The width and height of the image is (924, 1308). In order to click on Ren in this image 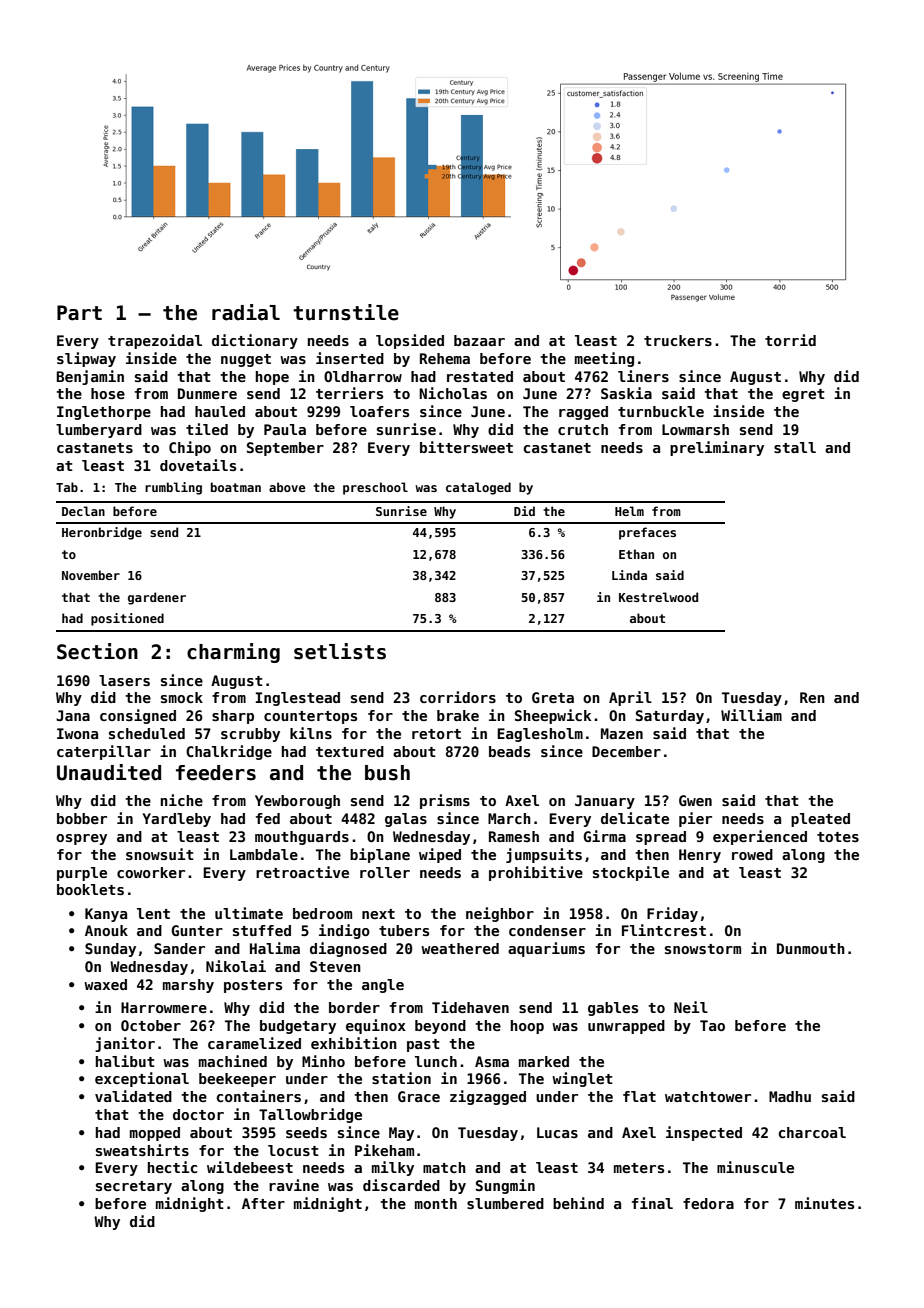, I will do `click(812, 697)`.
